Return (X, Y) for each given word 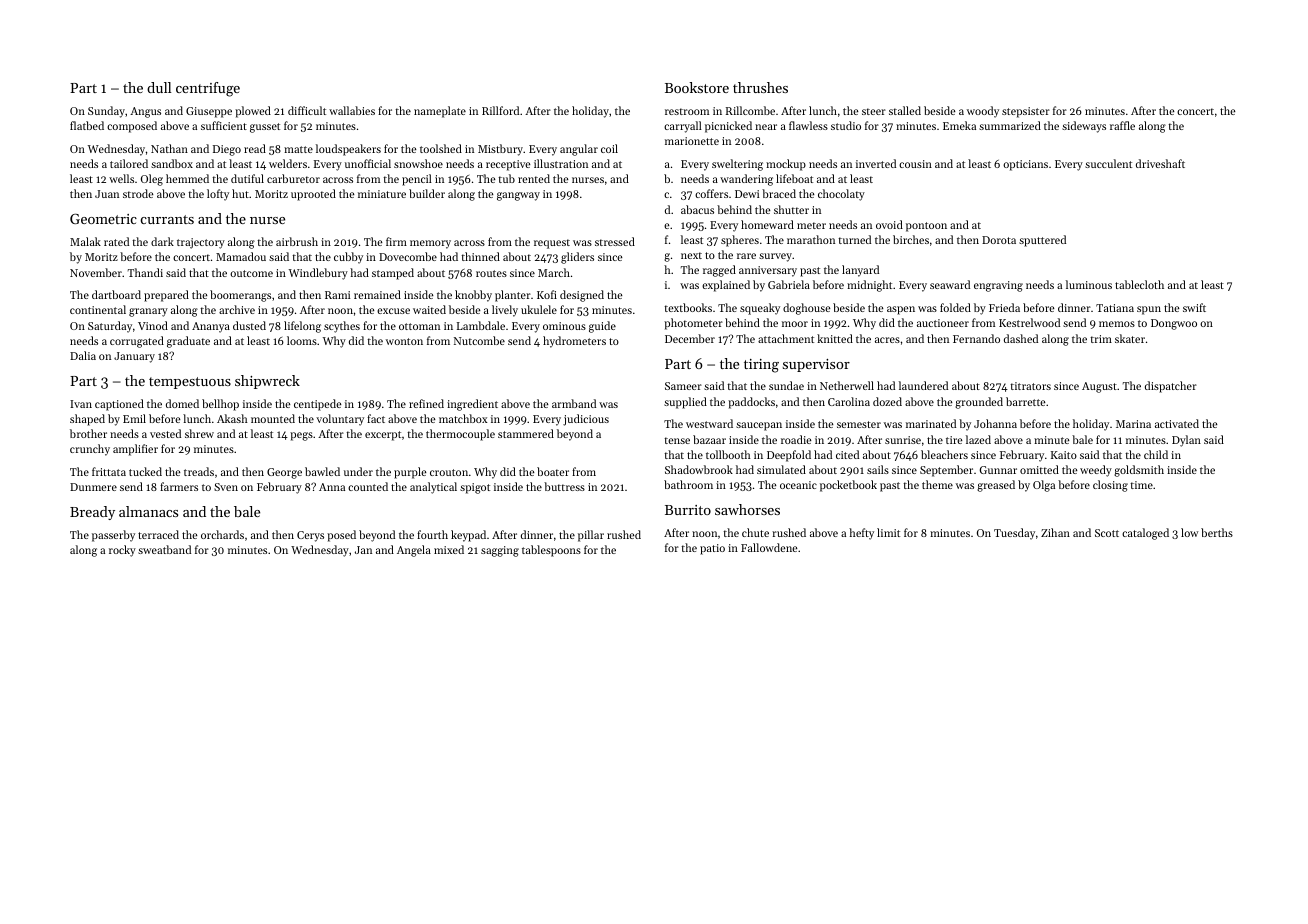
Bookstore (697, 87)
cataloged (1145, 534)
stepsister (1026, 112)
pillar (591, 536)
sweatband (164, 549)
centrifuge (208, 89)
